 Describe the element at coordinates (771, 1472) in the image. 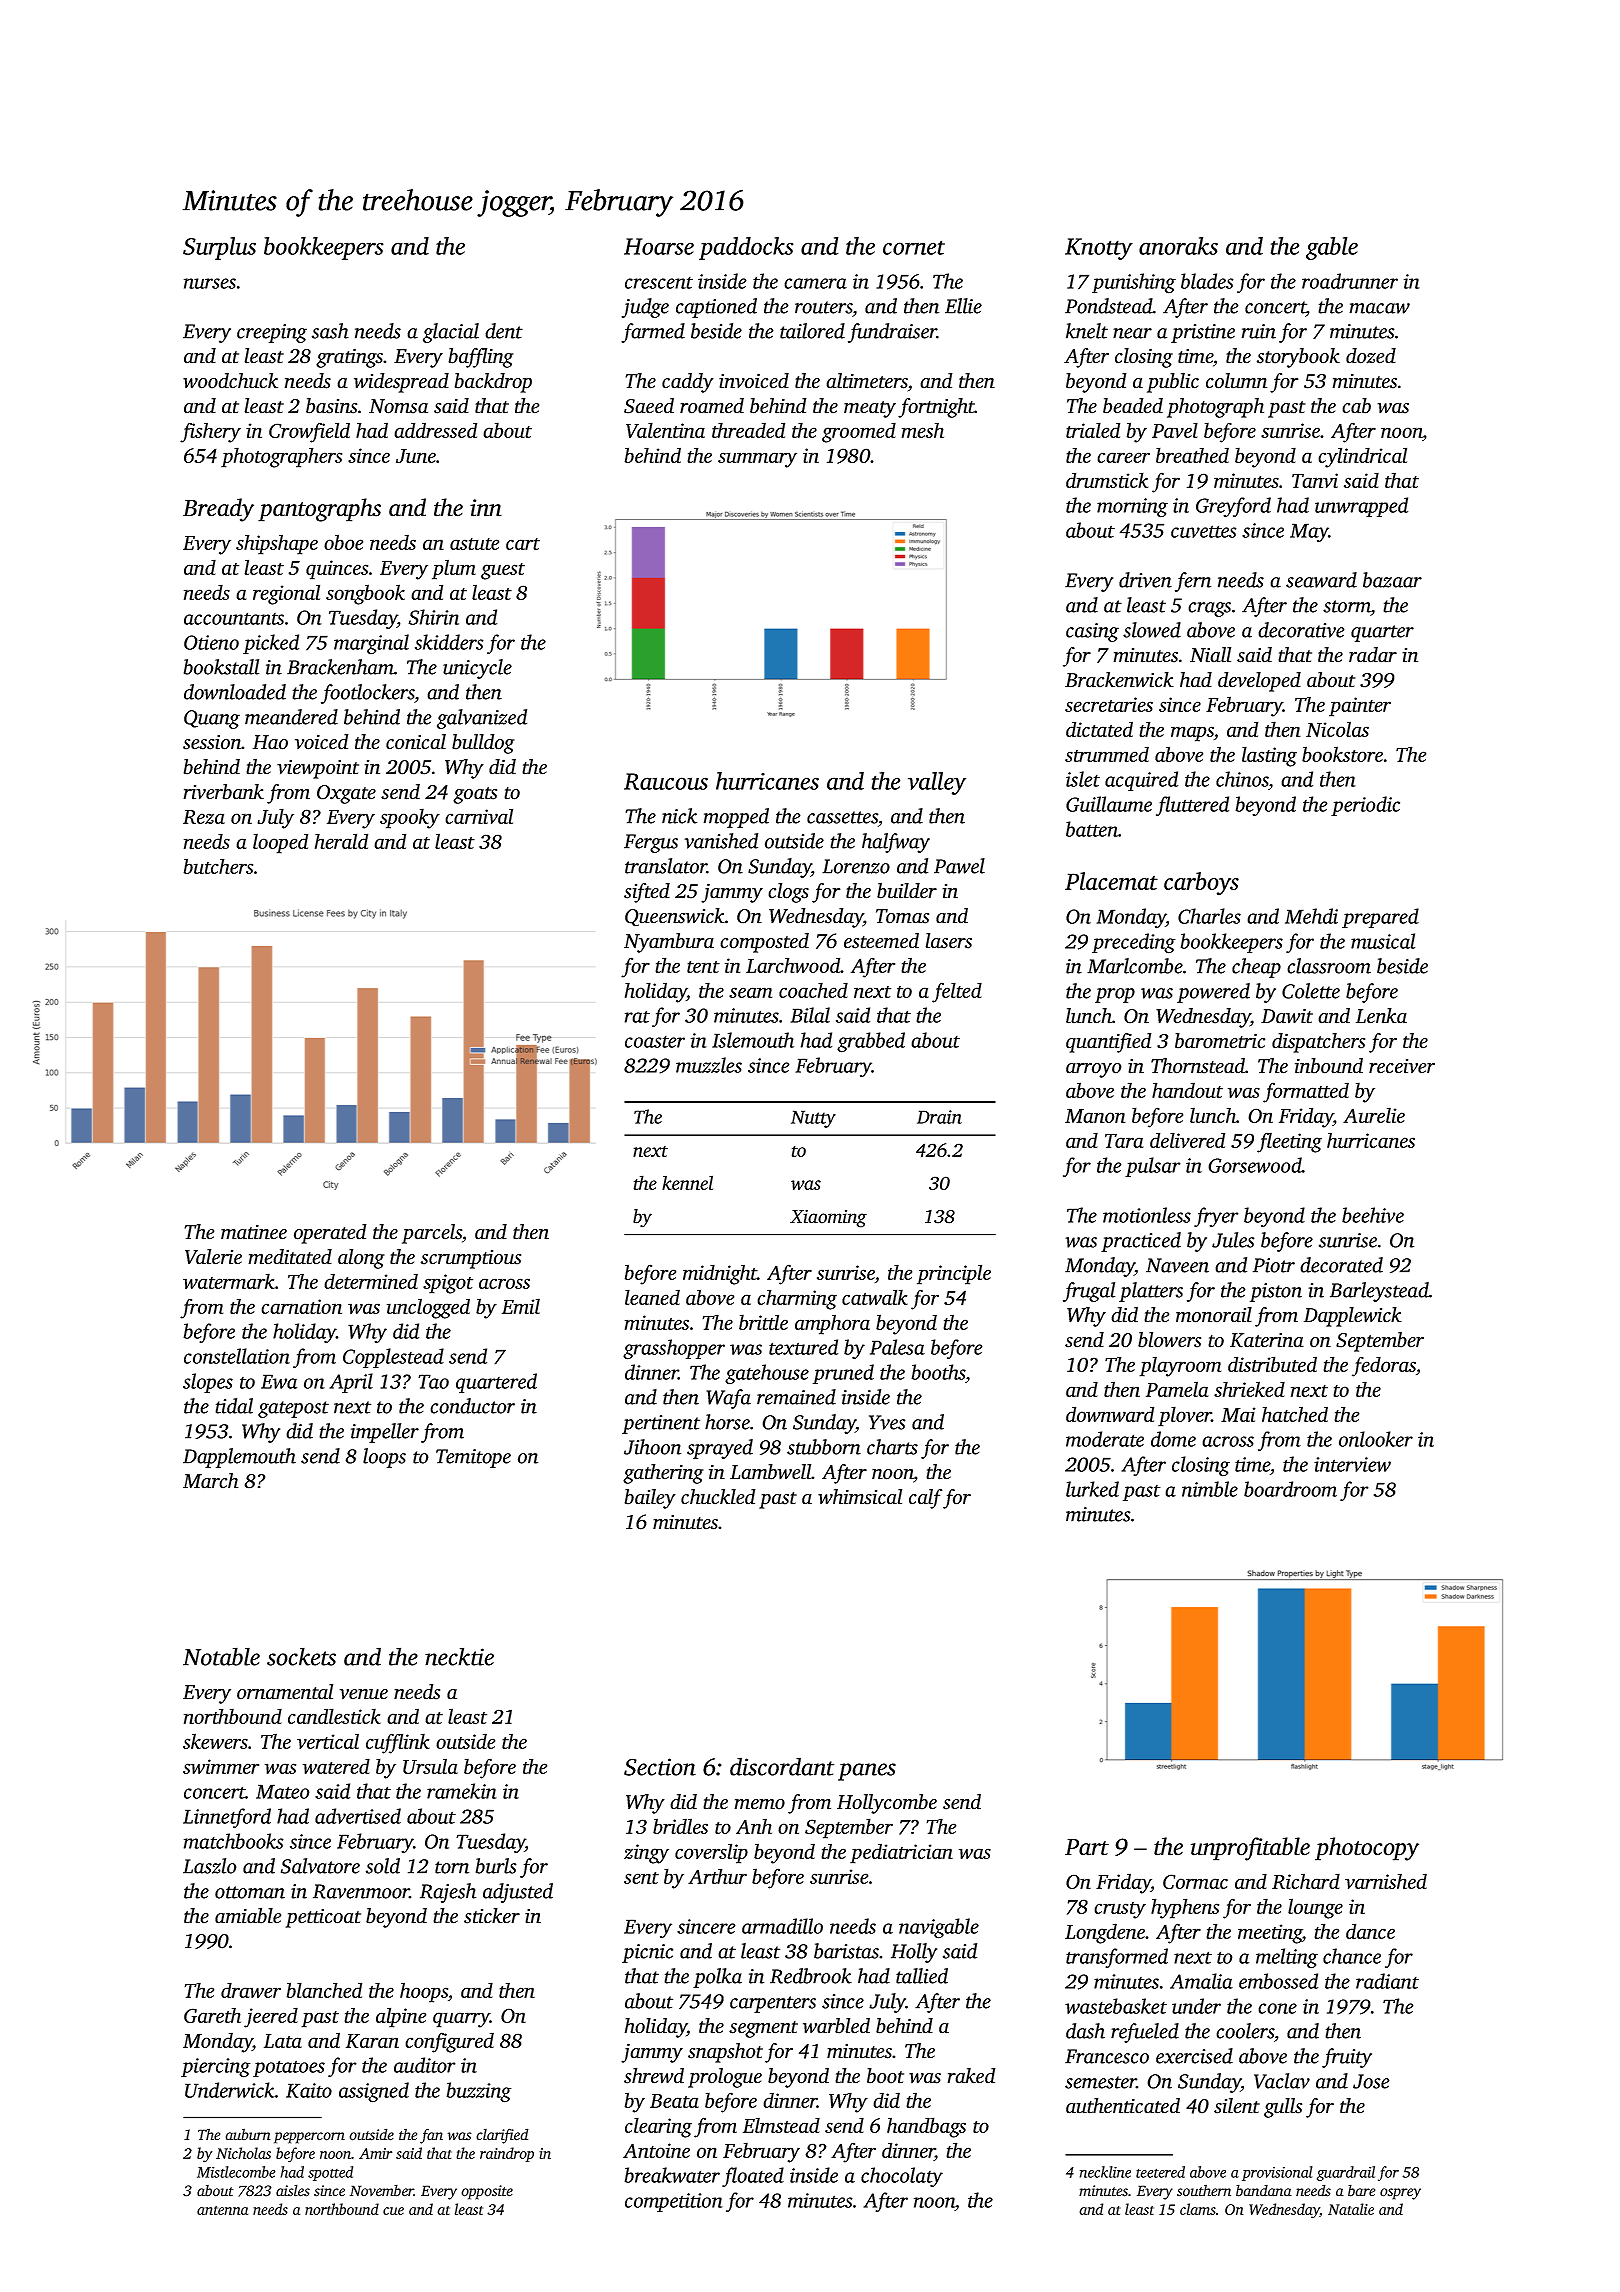

I see `Lambwell` at that location.
